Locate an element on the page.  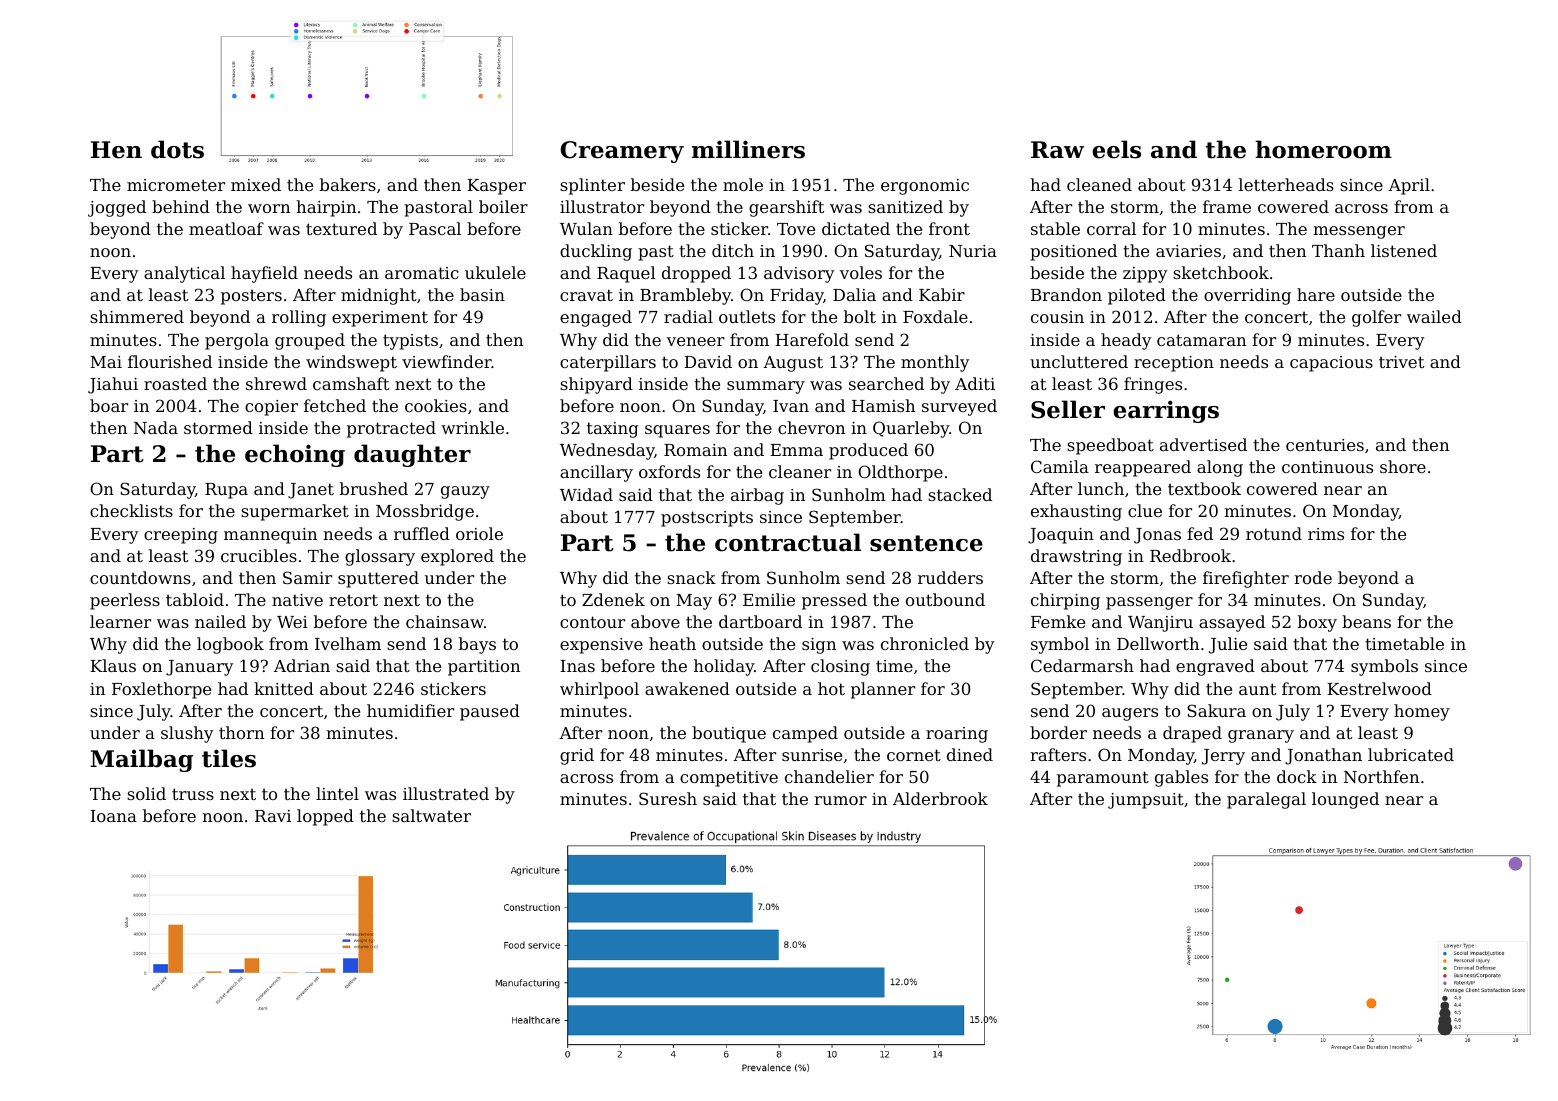
camshaft is located at coordinates (351, 383).
